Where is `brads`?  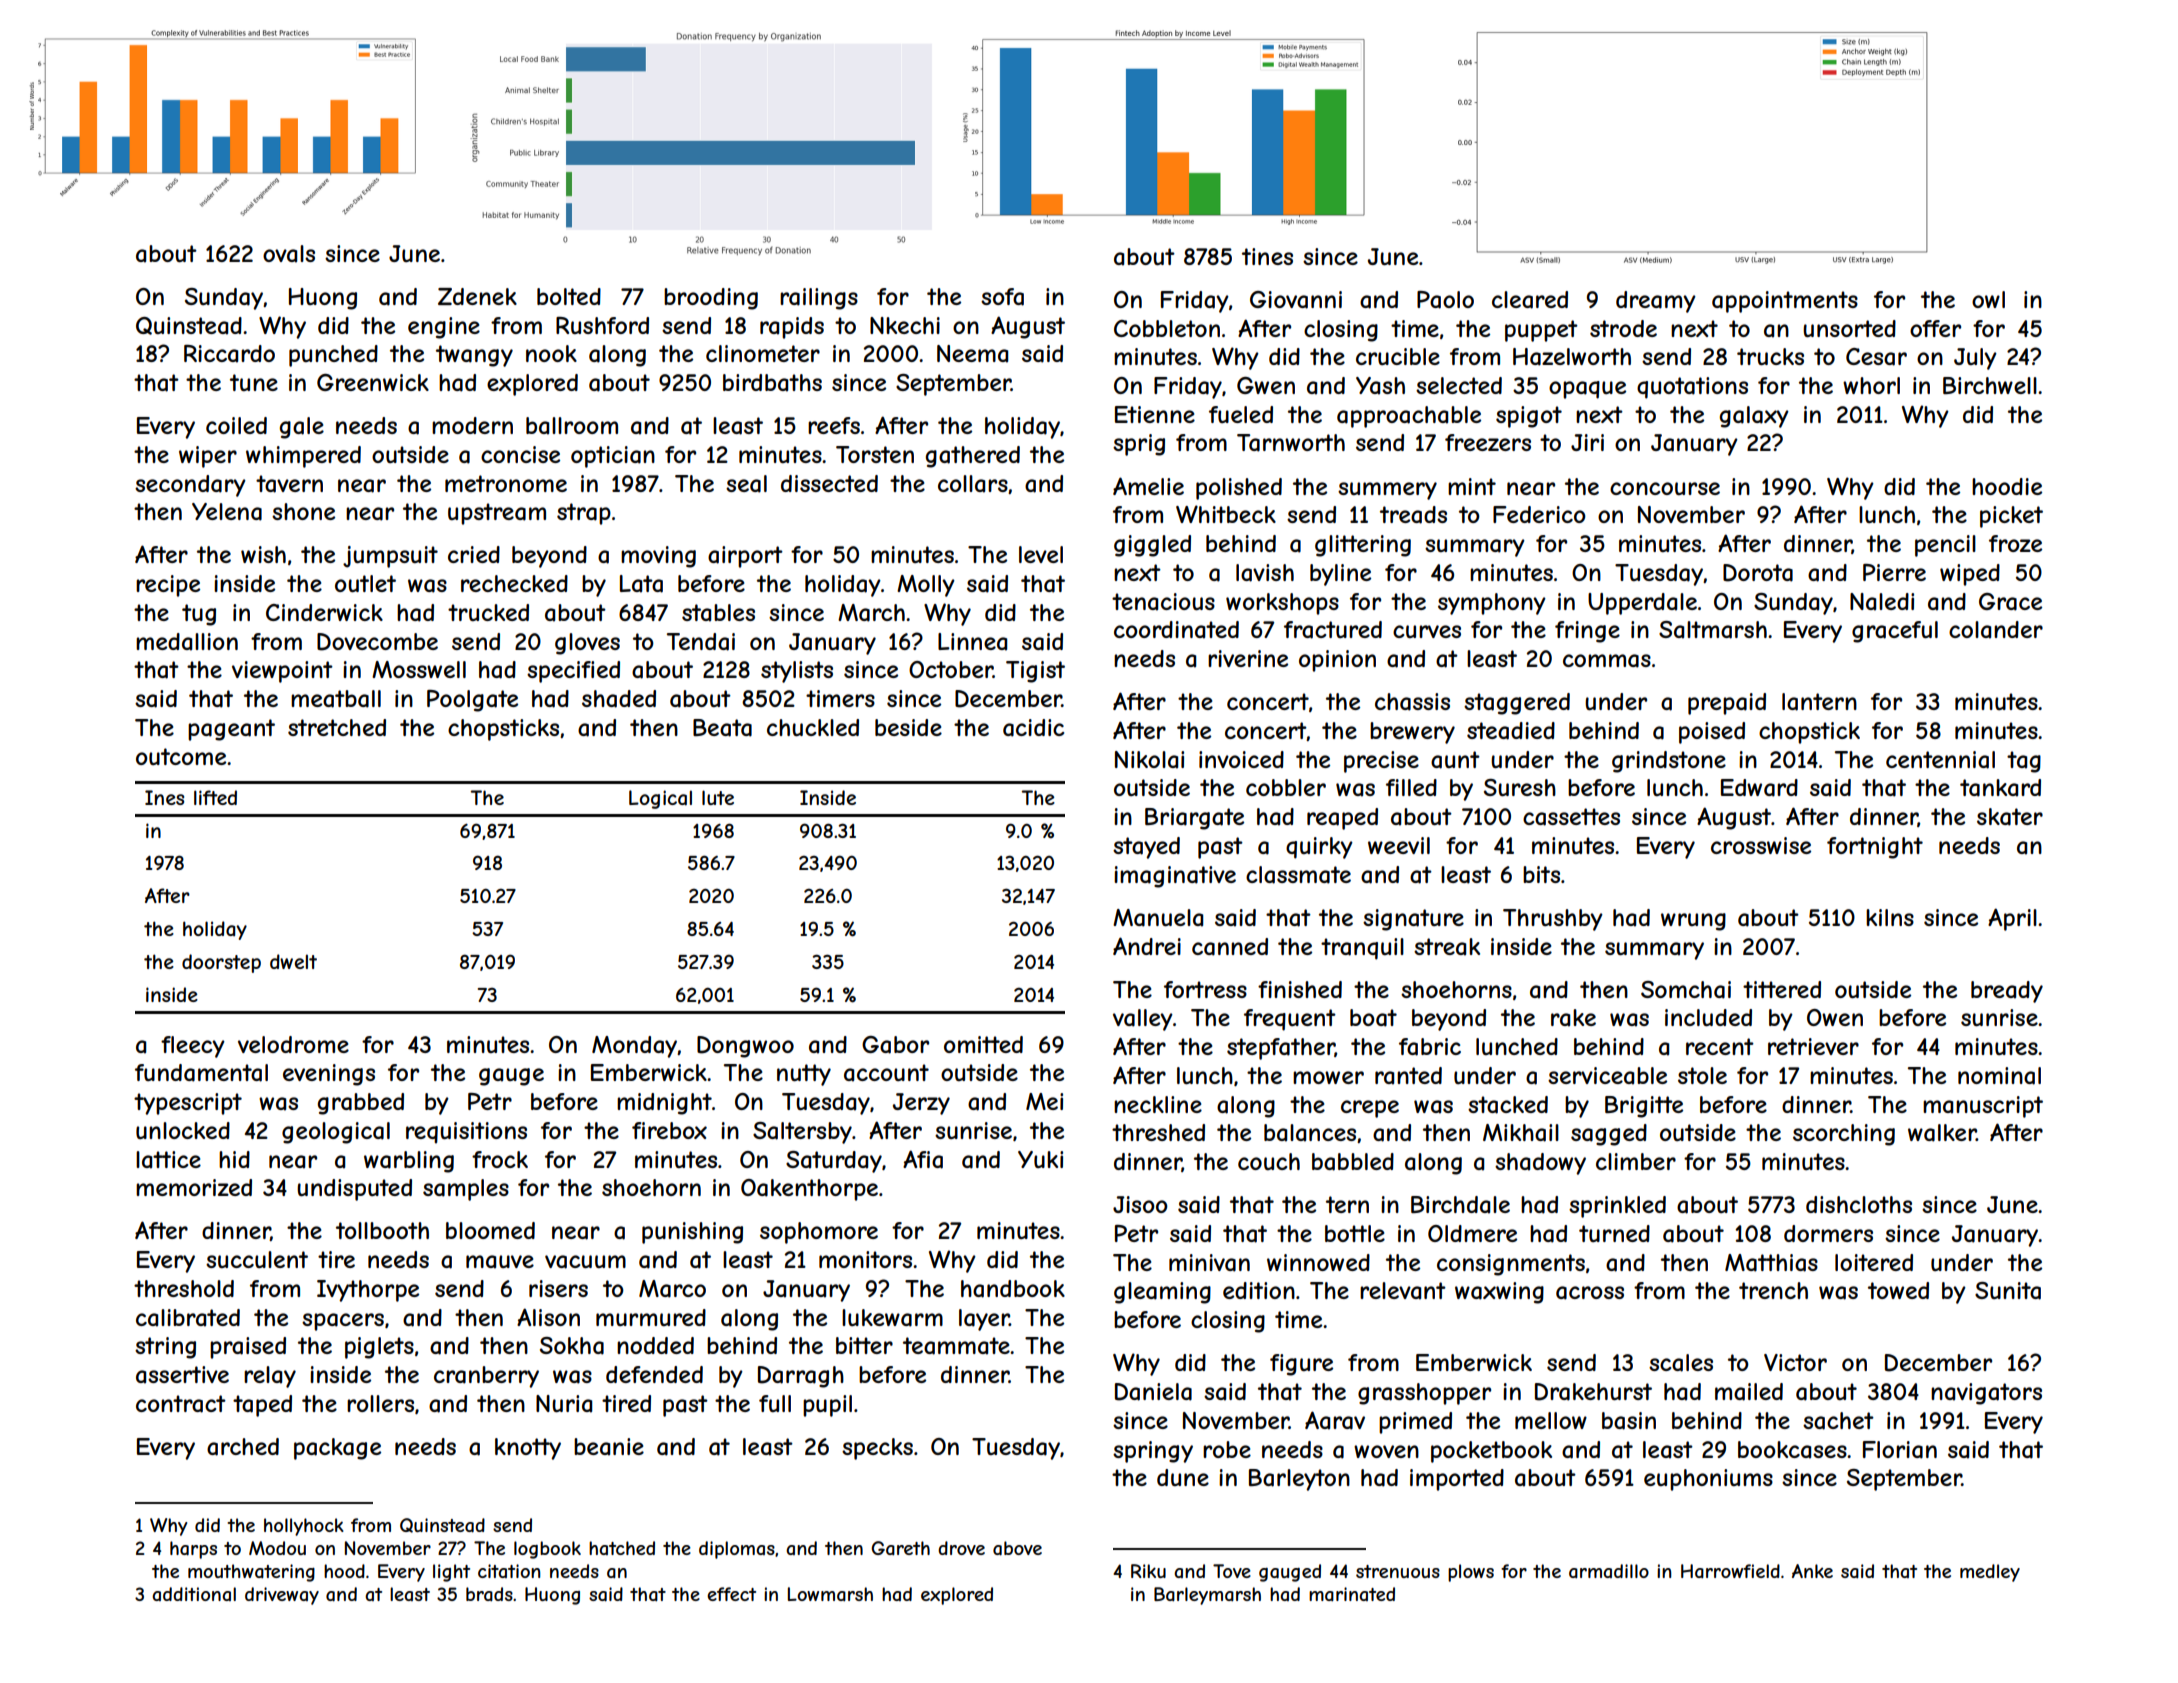
brads is located at coordinates (489, 1594).
